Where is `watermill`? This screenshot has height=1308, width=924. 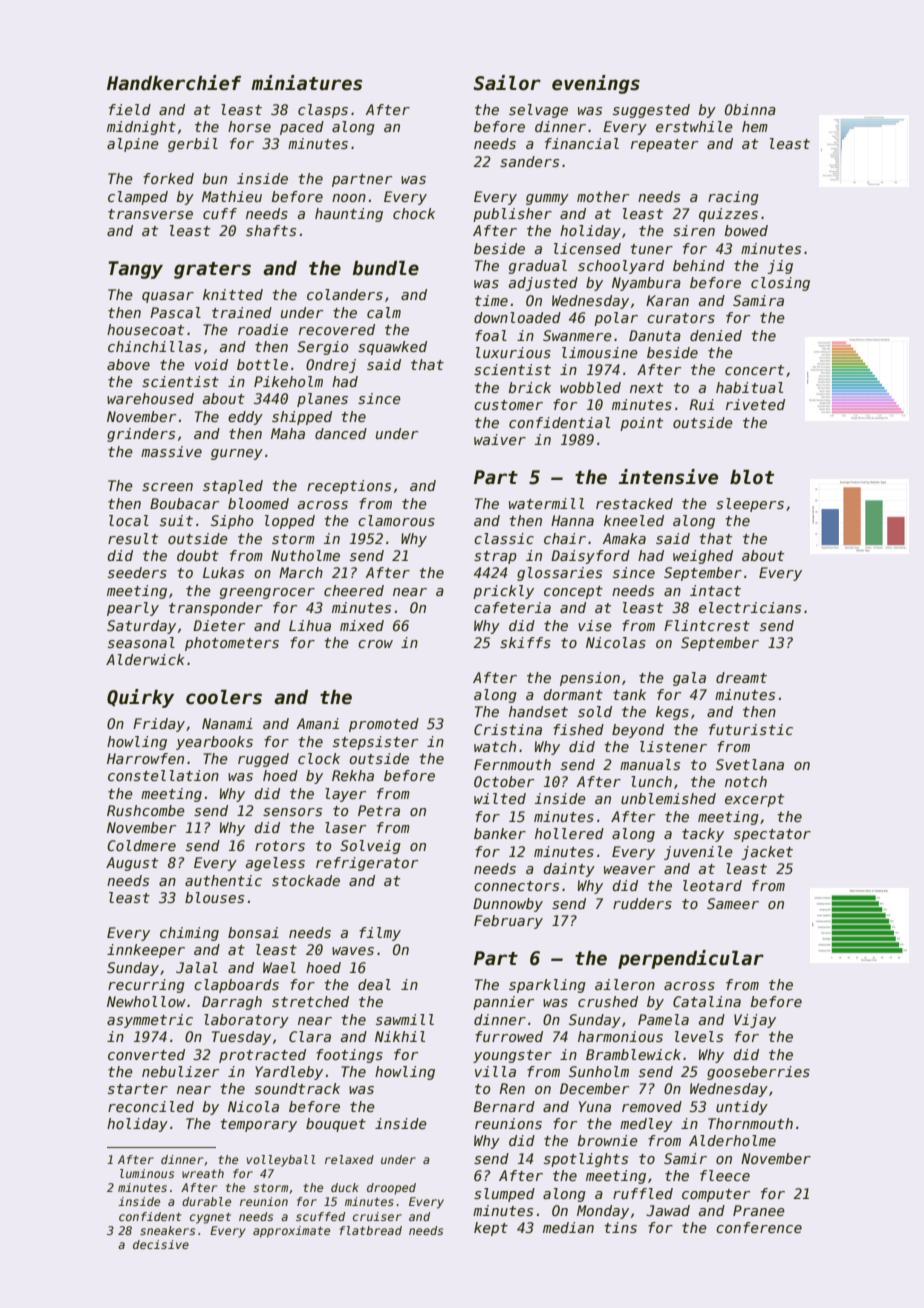
watermill is located at coordinates (546, 503).
